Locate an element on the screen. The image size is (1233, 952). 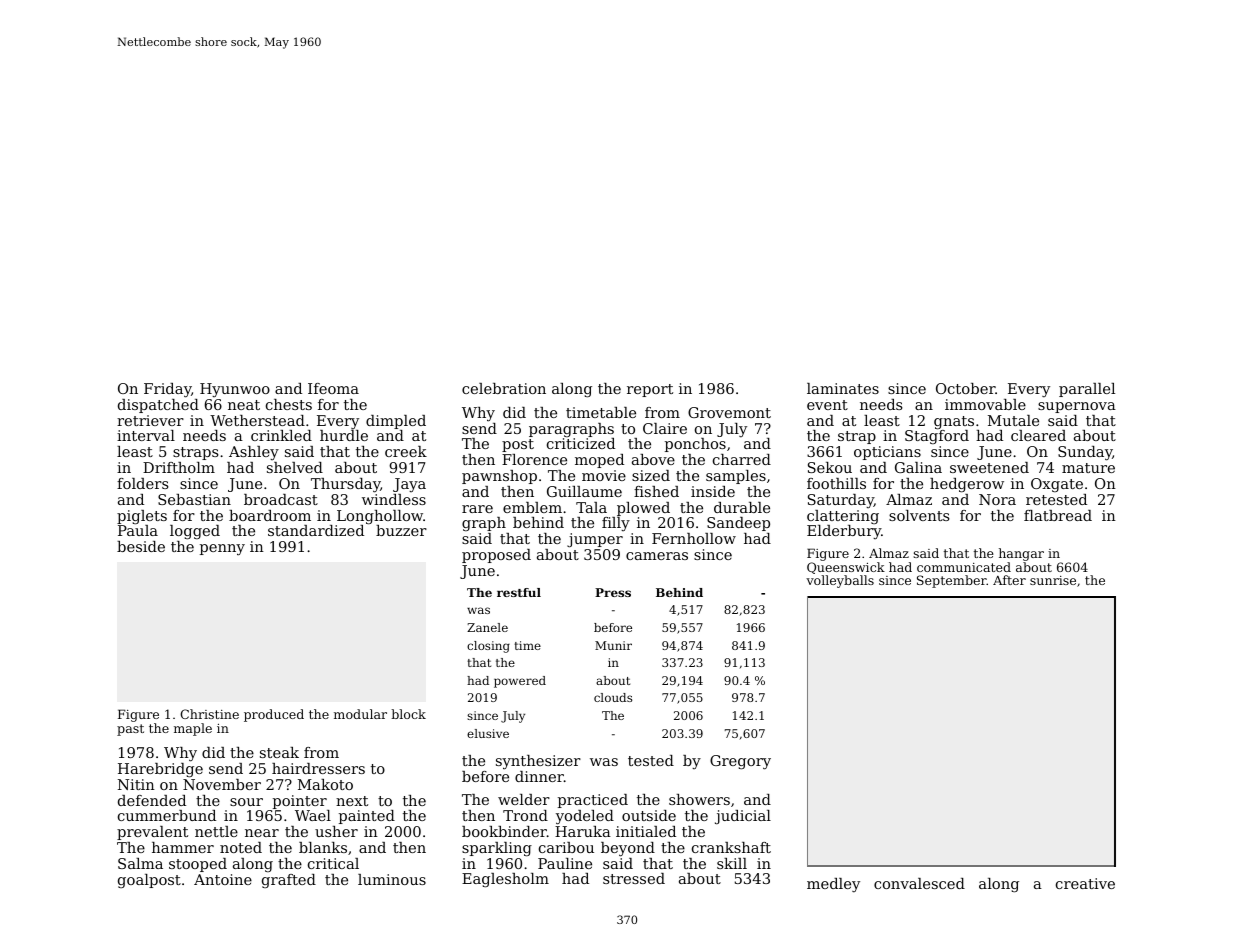
Sandeep is located at coordinates (738, 524).
